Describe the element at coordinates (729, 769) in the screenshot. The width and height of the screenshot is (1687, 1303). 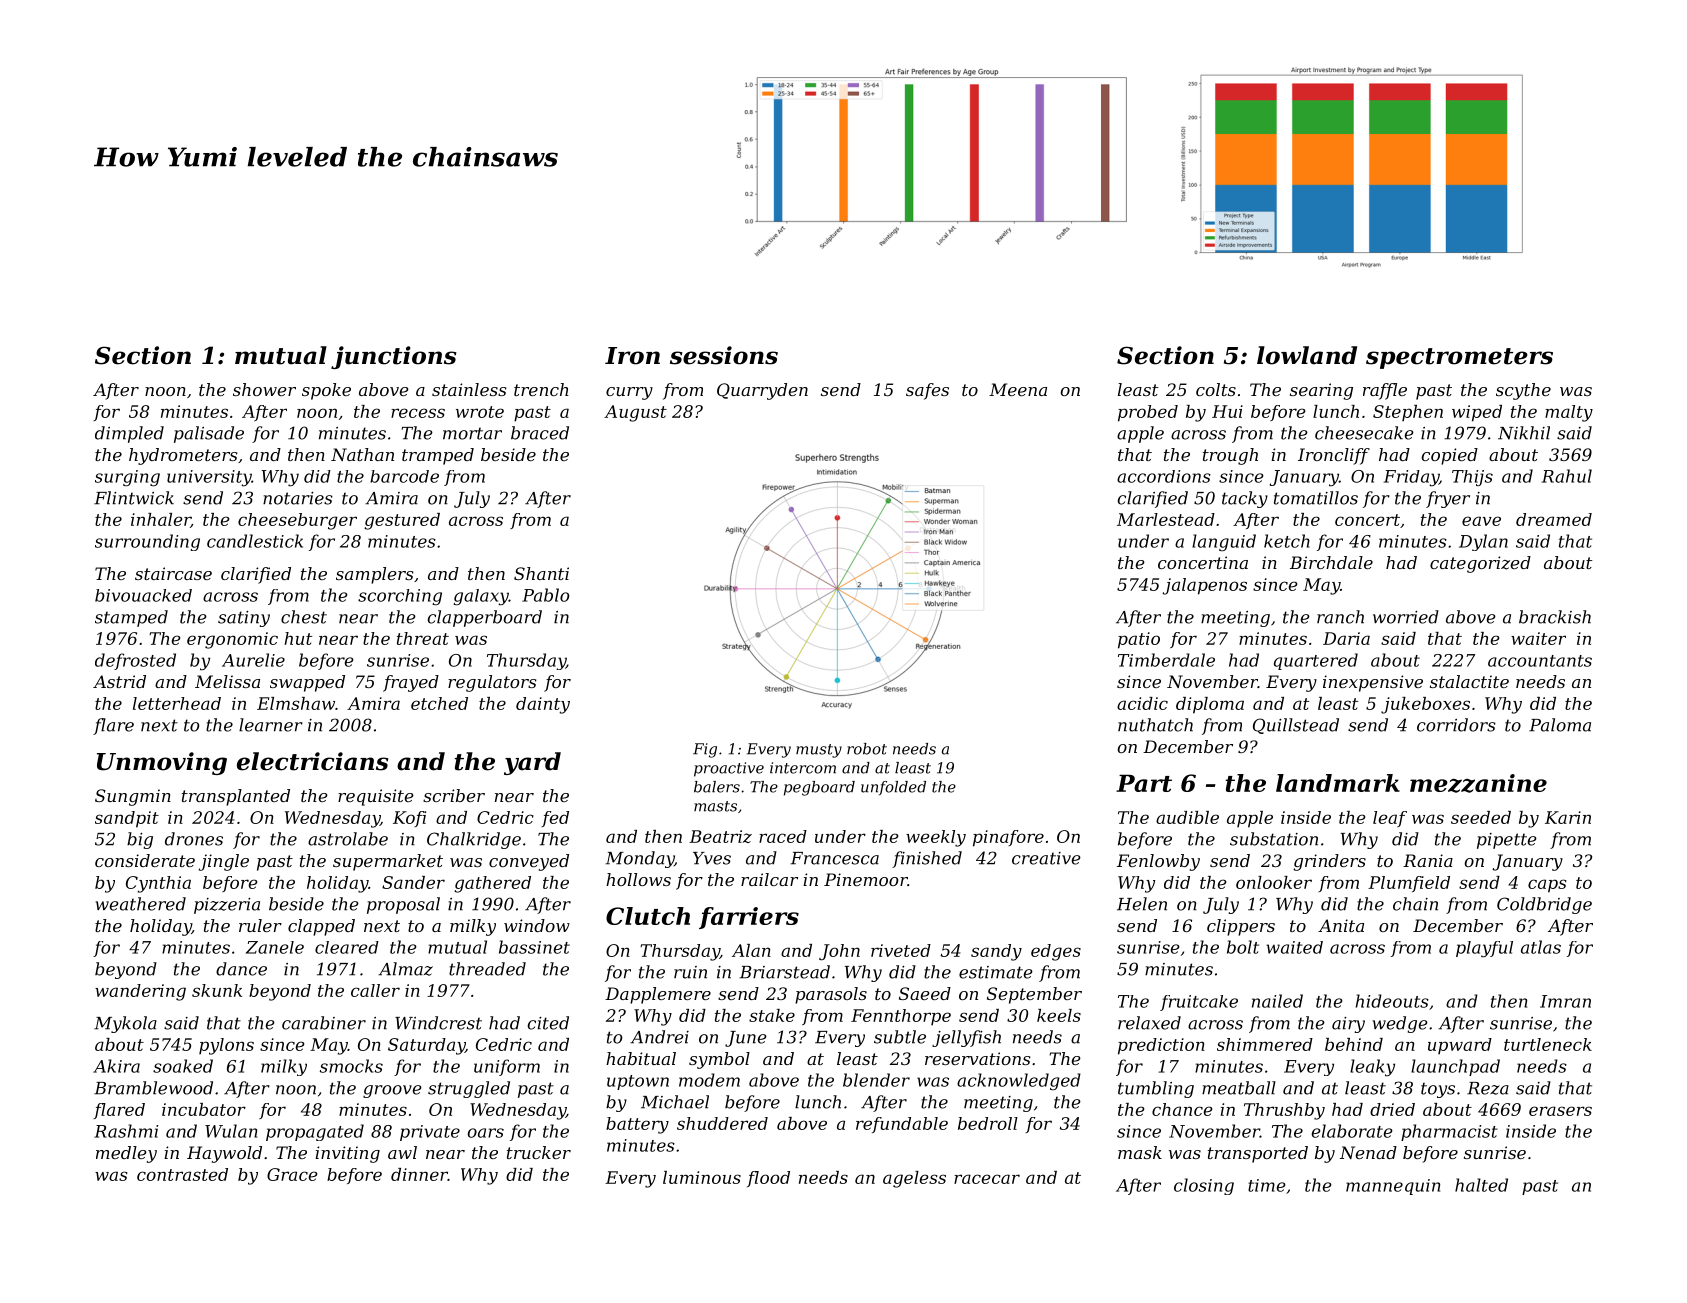
I see `proactive` at that location.
